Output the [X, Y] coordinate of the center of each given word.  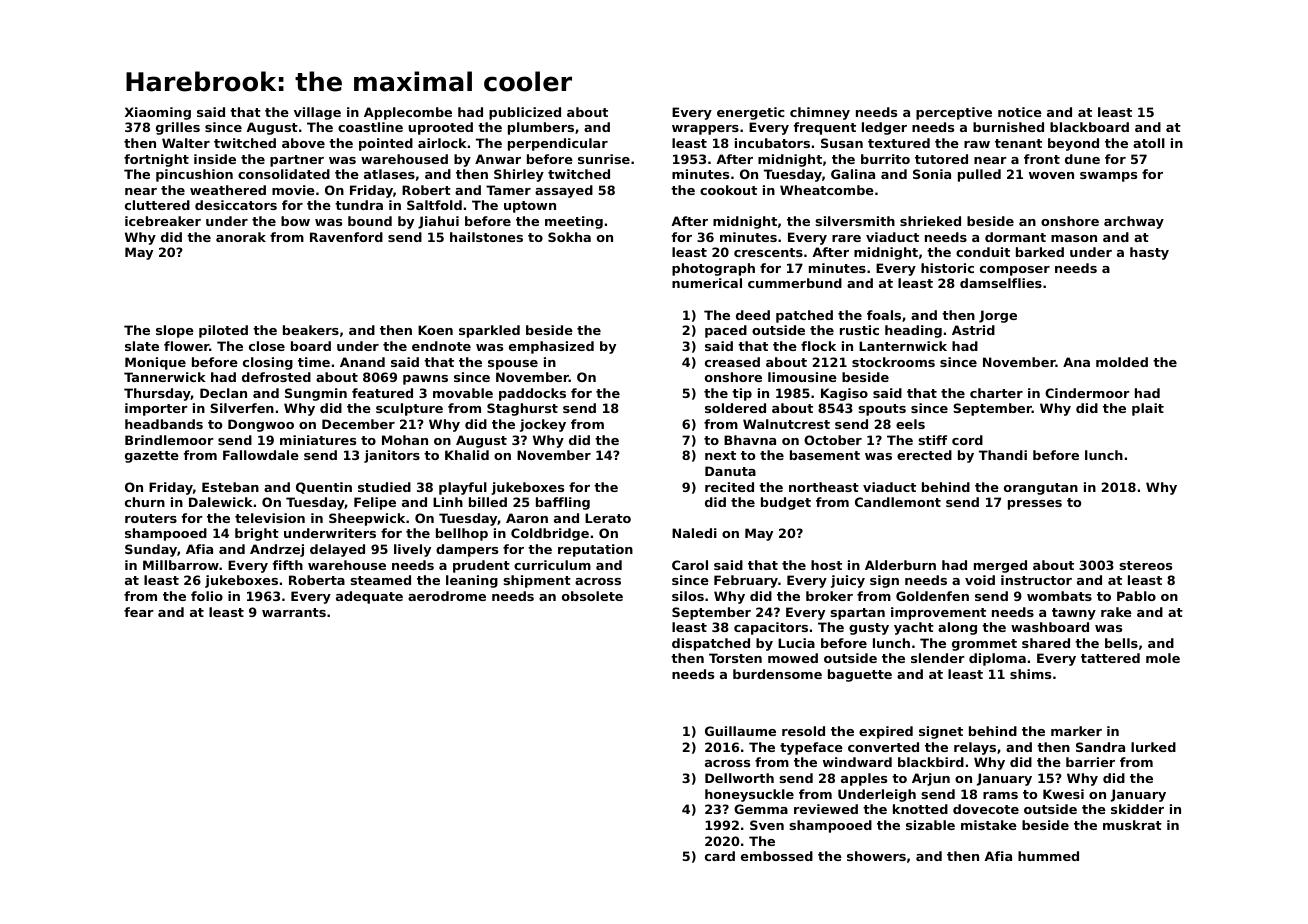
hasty [1149, 253]
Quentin [324, 488]
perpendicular [558, 144]
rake [1116, 612]
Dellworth [739, 778]
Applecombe [408, 113]
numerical [707, 283]
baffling [563, 503]
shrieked [930, 221]
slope [175, 331]
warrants [294, 612]
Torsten [735, 658]
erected [924, 455]
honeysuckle [749, 795]
